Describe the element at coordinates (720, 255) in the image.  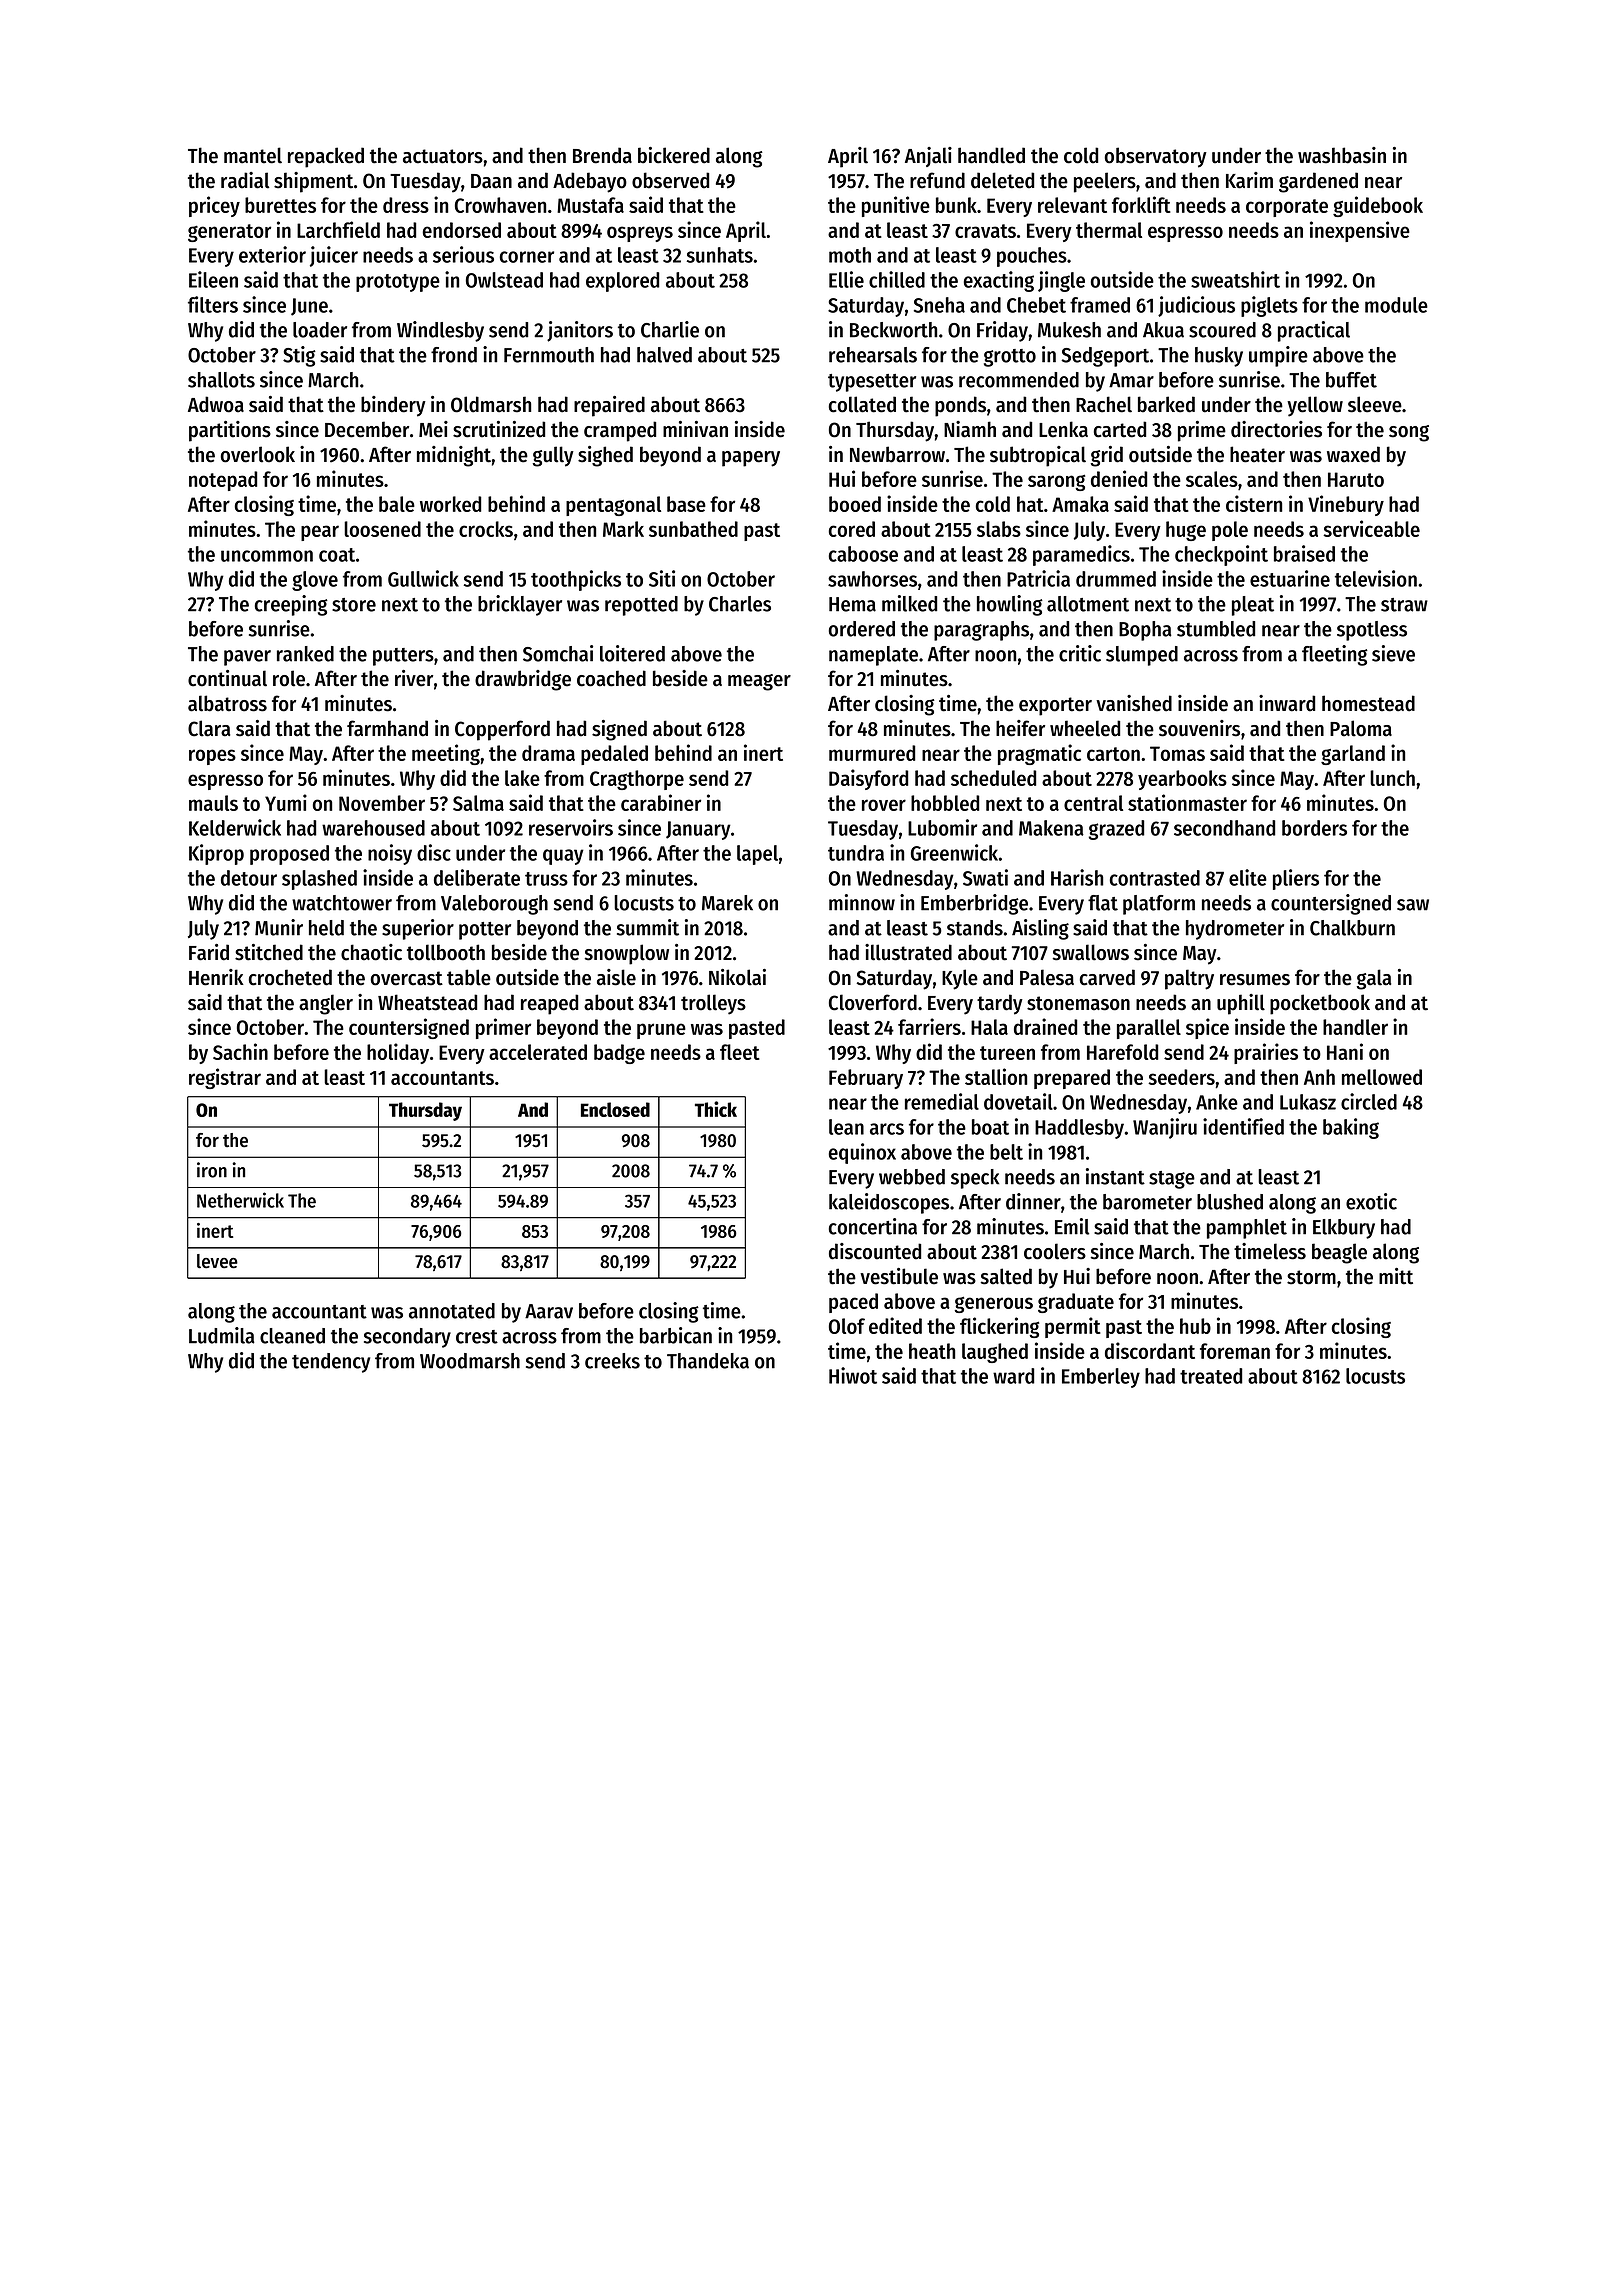
I see `sunhats` at that location.
